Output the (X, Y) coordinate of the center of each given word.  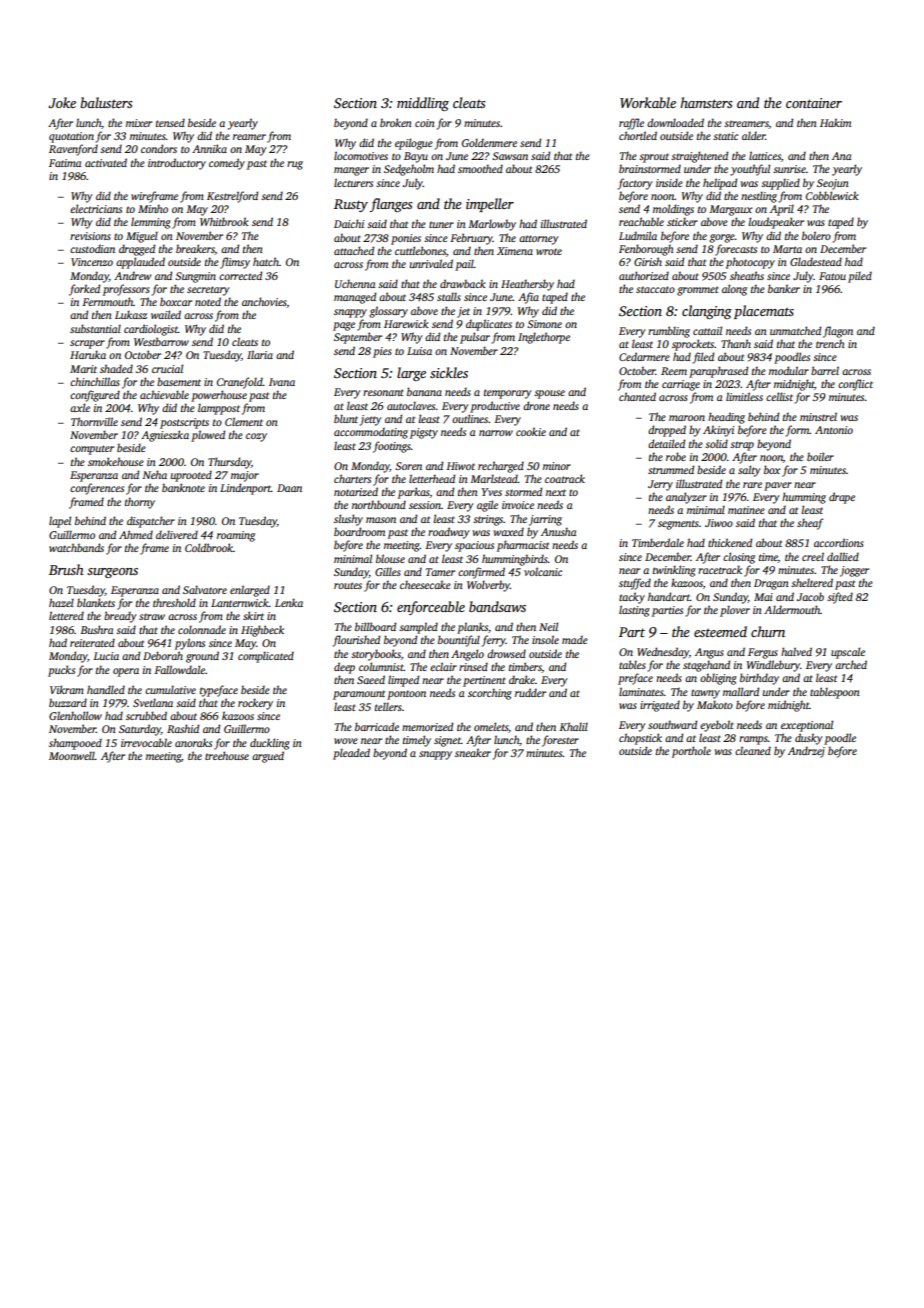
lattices (765, 155)
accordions (839, 542)
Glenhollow (75, 715)
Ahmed (136, 534)
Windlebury (773, 666)
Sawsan (510, 156)
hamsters (706, 102)
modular (789, 370)
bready (120, 617)
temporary (508, 394)
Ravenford (73, 150)
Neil (548, 626)
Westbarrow (161, 341)
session (425, 505)
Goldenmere (489, 142)
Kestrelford (232, 197)
